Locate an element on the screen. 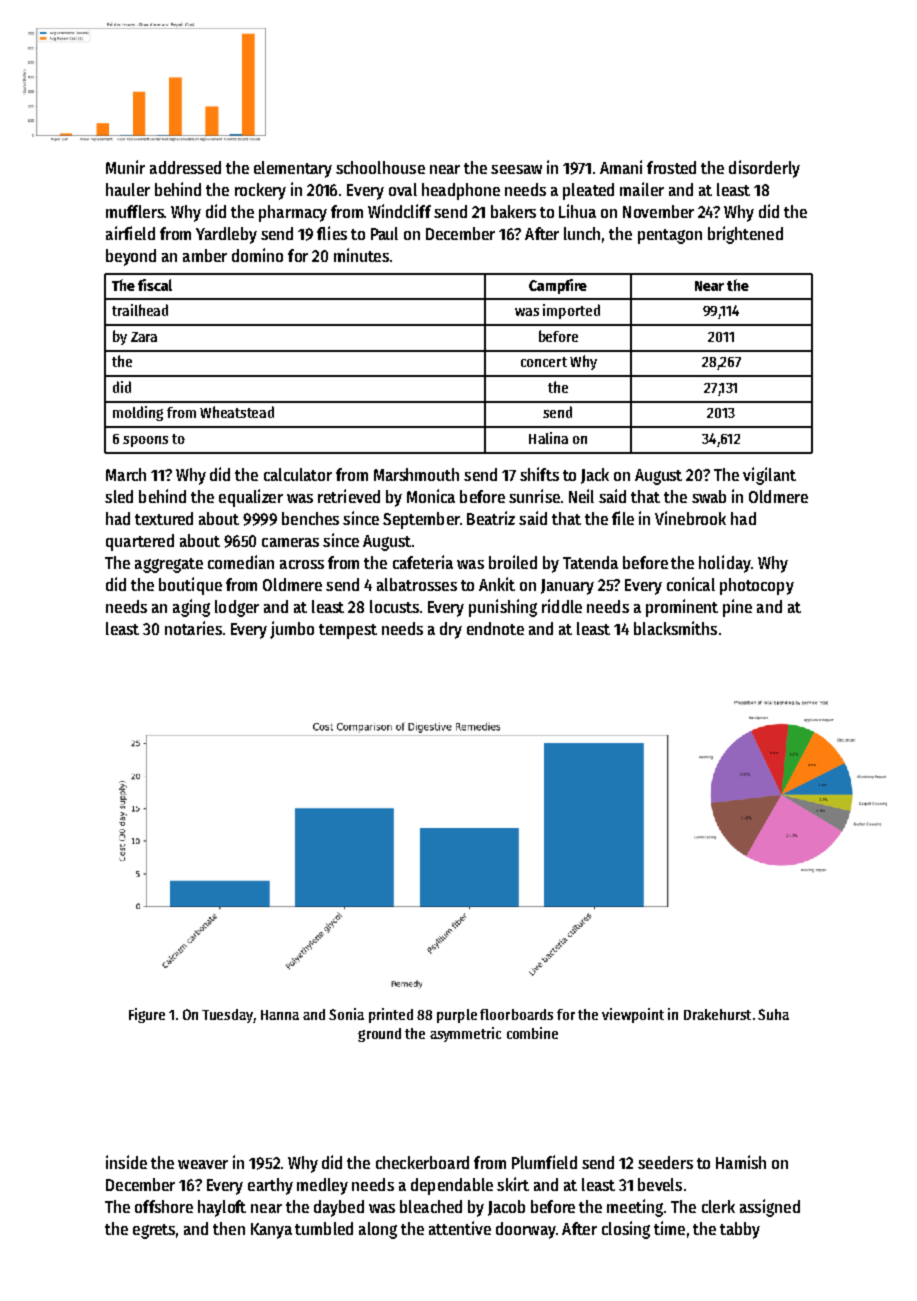  Hanna is located at coordinates (280, 1015).
